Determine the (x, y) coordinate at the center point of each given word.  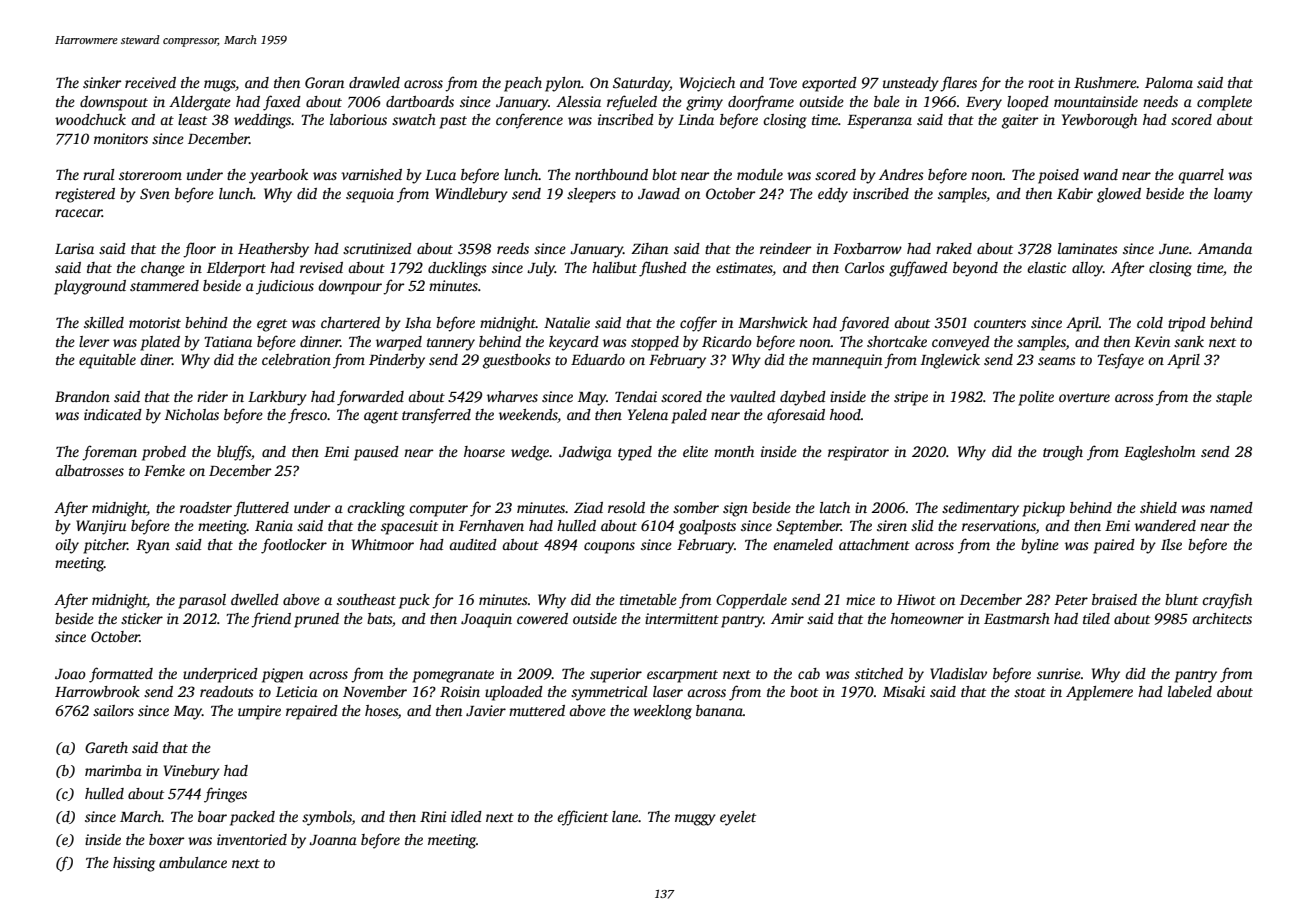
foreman (109, 453)
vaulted (753, 396)
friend (271, 620)
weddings (262, 121)
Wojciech (707, 84)
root (1041, 83)
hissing (134, 864)
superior (616, 675)
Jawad (659, 193)
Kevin (1152, 341)
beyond (975, 269)
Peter (1071, 600)
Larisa (74, 248)
